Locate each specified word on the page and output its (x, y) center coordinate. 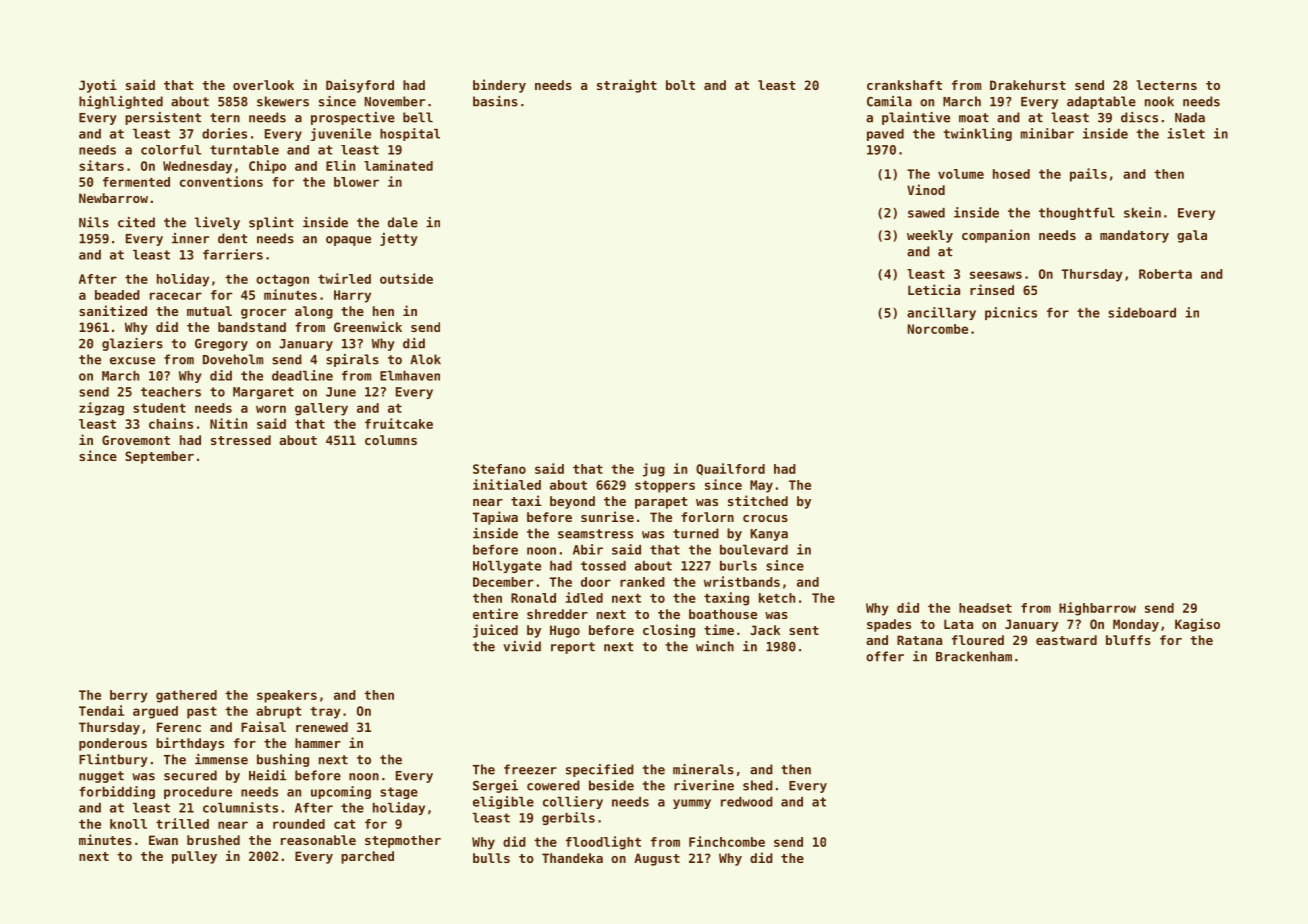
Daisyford (360, 86)
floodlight (603, 843)
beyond (572, 502)
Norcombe (937, 329)
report (573, 648)
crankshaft (904, 85)
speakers (287, 696)
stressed (241, 440)
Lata (958, 624)
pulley (194, 857)
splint (271, 223)
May (761, 486)
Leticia (934, 289)
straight (627, 86)
